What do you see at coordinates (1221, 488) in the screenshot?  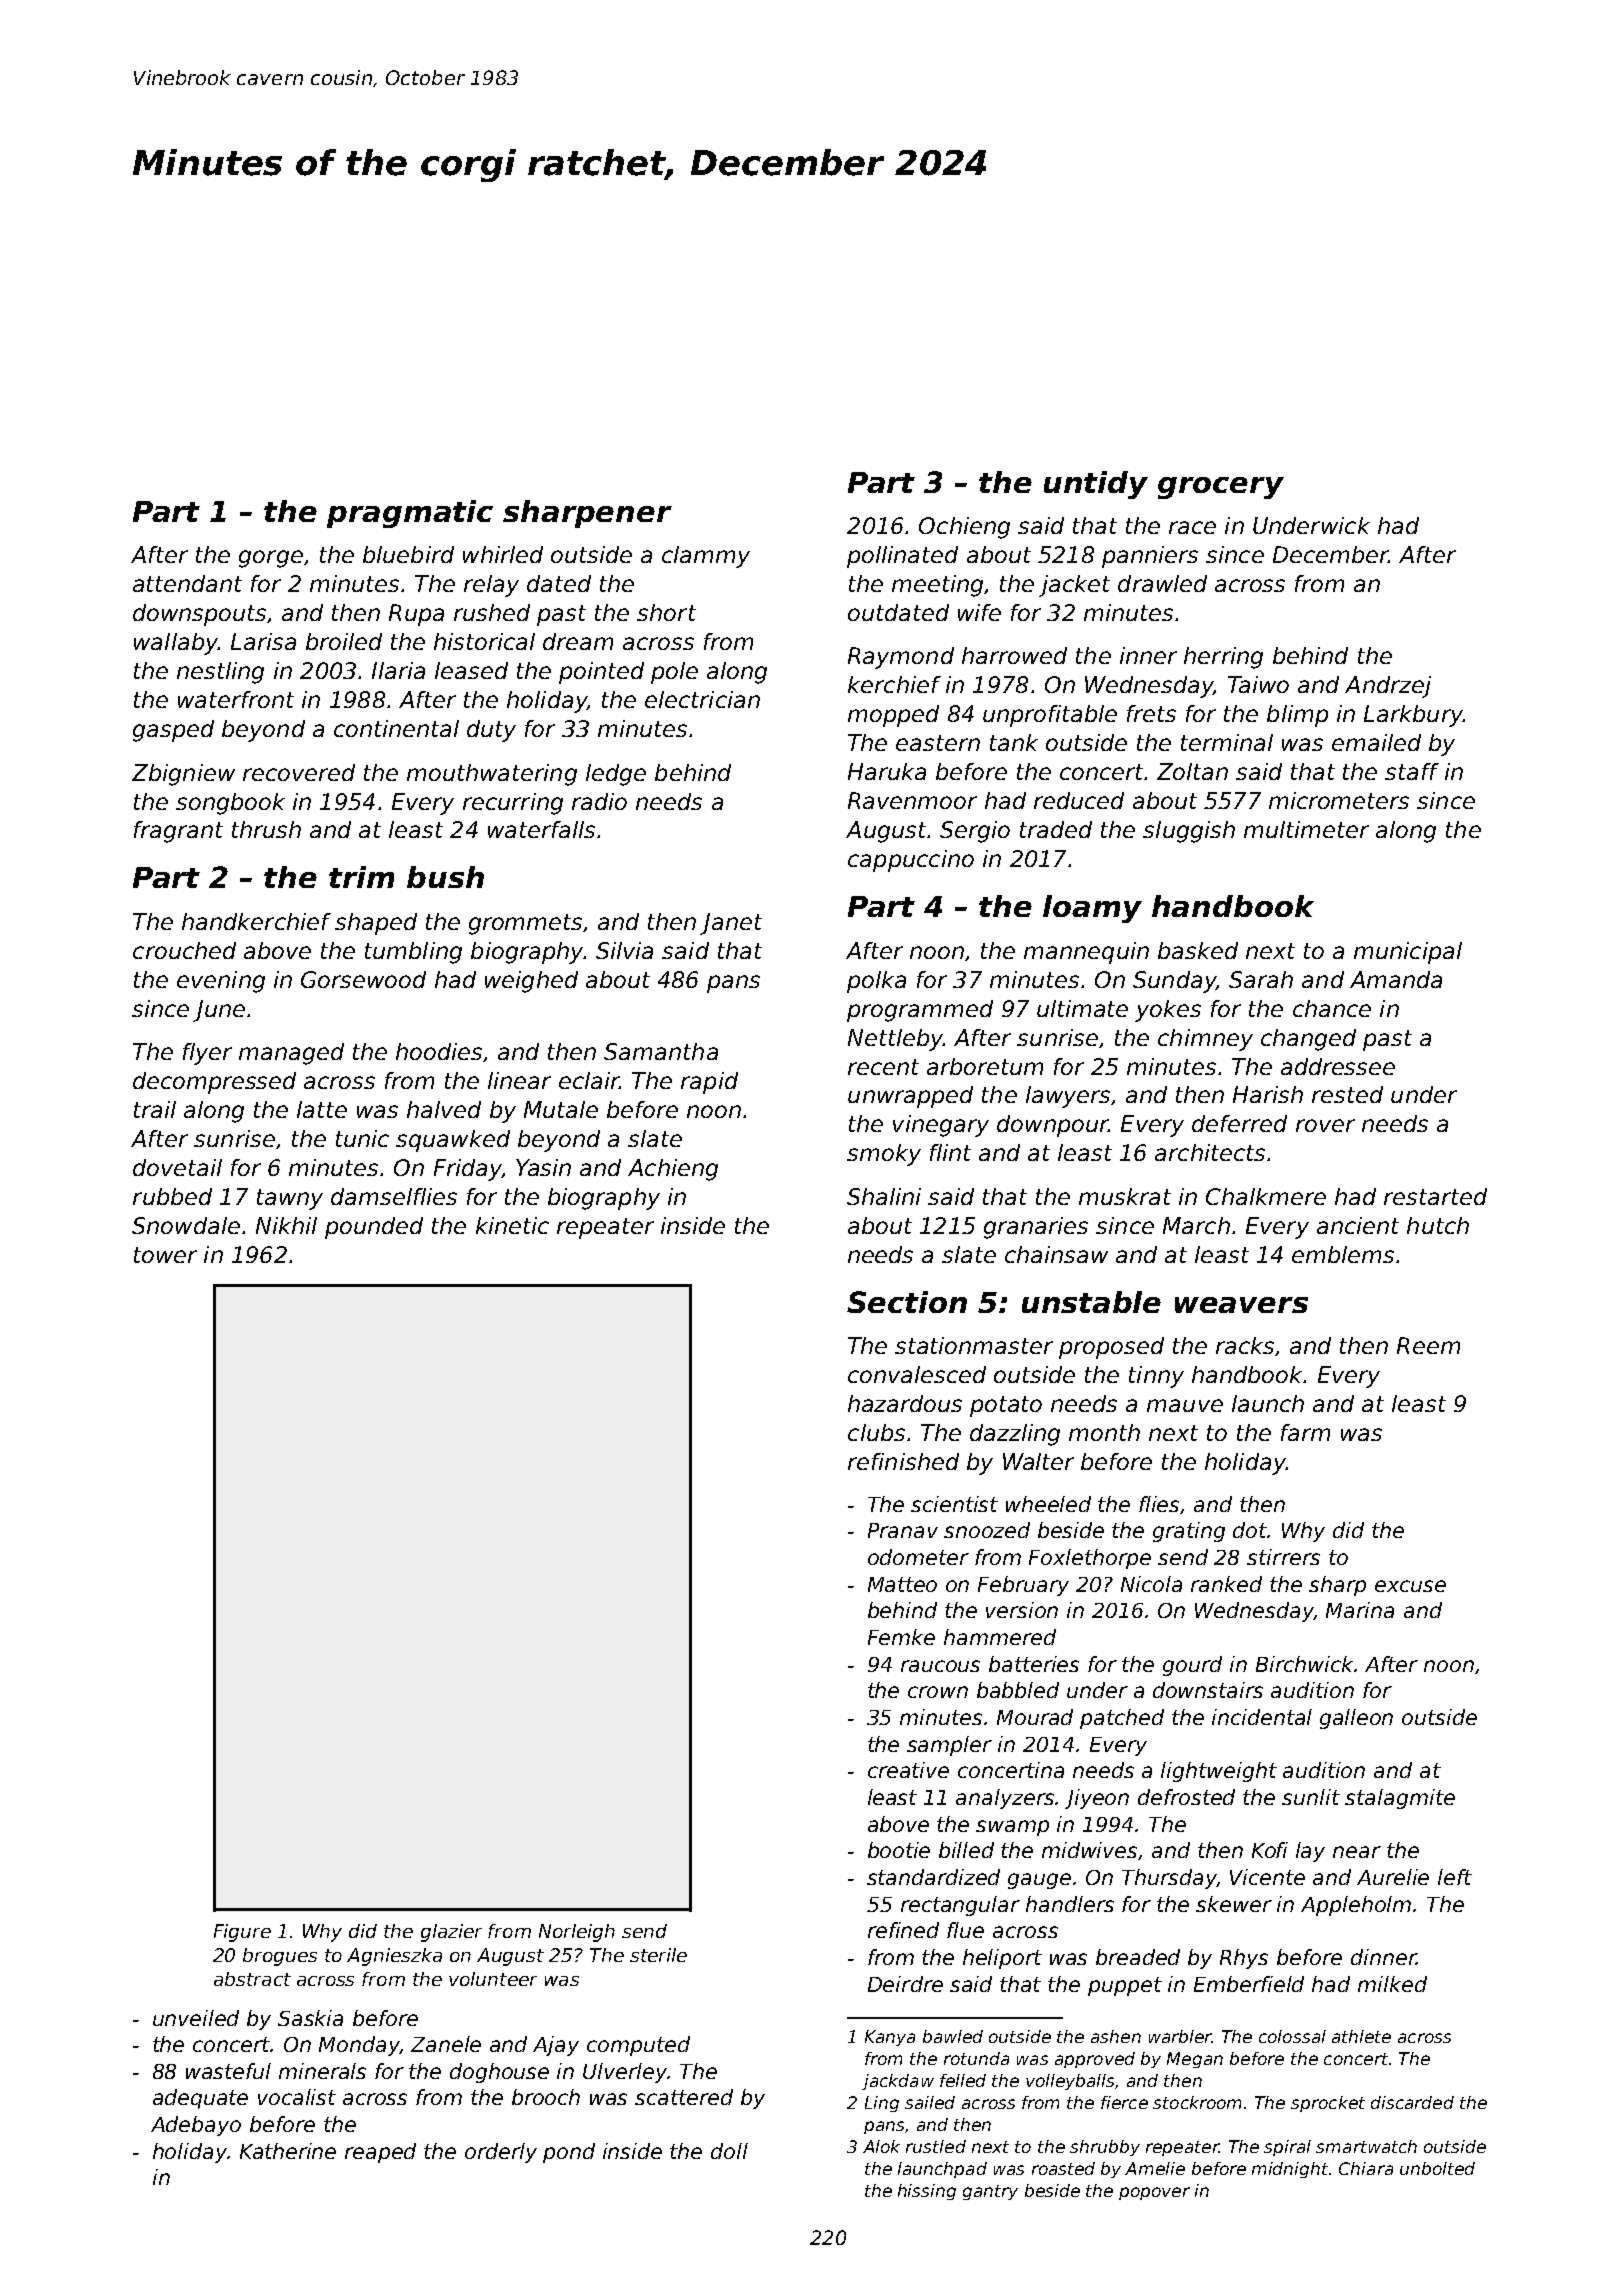 I see `grocery` at bounding box center [1221, 488].
